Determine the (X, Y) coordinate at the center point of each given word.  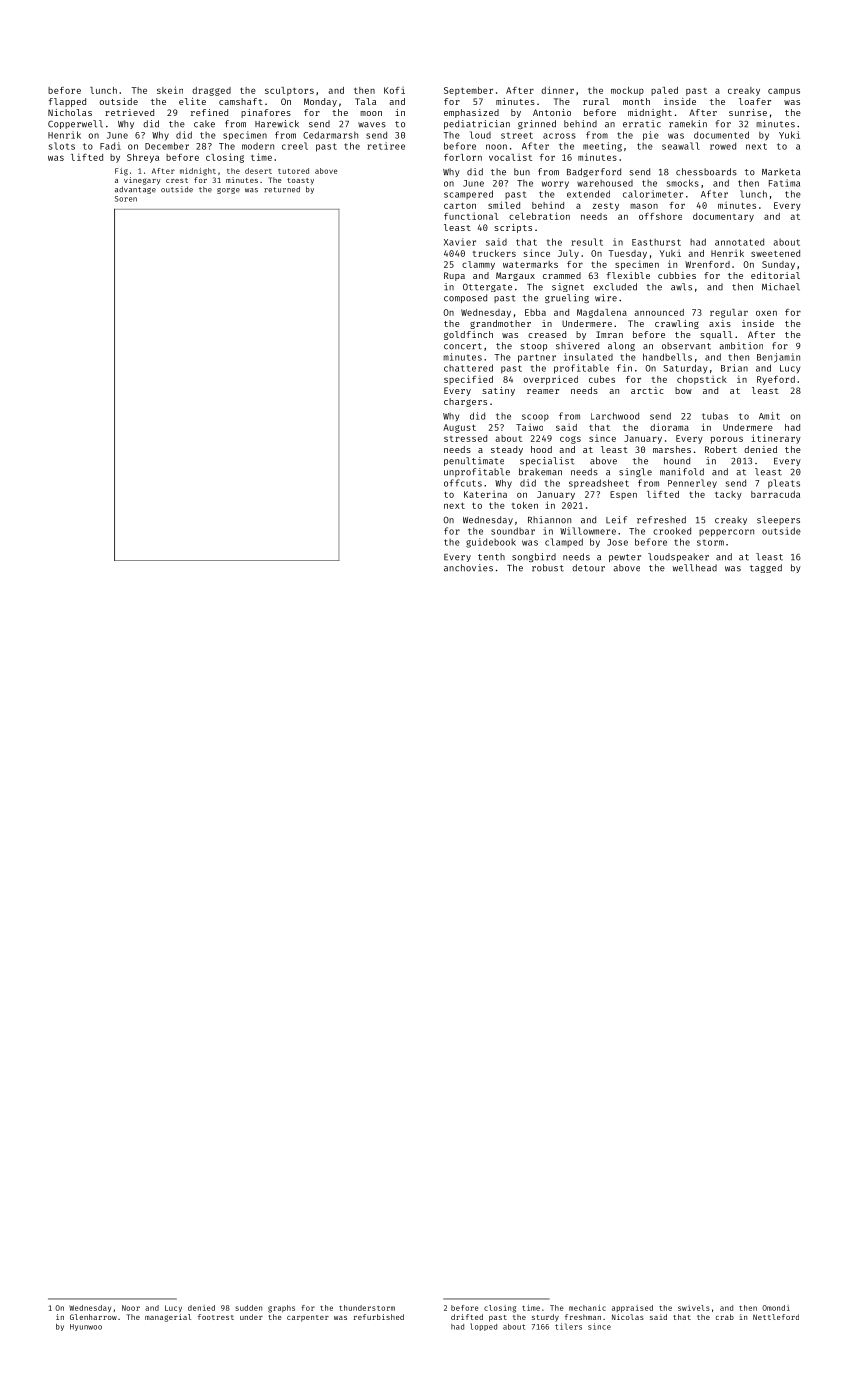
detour (588, 568)
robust (548, 568)
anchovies (468, 568)
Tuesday (627, 254)
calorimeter (653, 194)
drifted (467, 1317)
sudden (248, 1308)
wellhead (695, 568)
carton (460, 206)
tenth (491, 557)
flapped (67, 102)
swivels (694, 1308)
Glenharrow (93, 1317)
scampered (468, 194)
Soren (126, 199)
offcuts (463, 483)
